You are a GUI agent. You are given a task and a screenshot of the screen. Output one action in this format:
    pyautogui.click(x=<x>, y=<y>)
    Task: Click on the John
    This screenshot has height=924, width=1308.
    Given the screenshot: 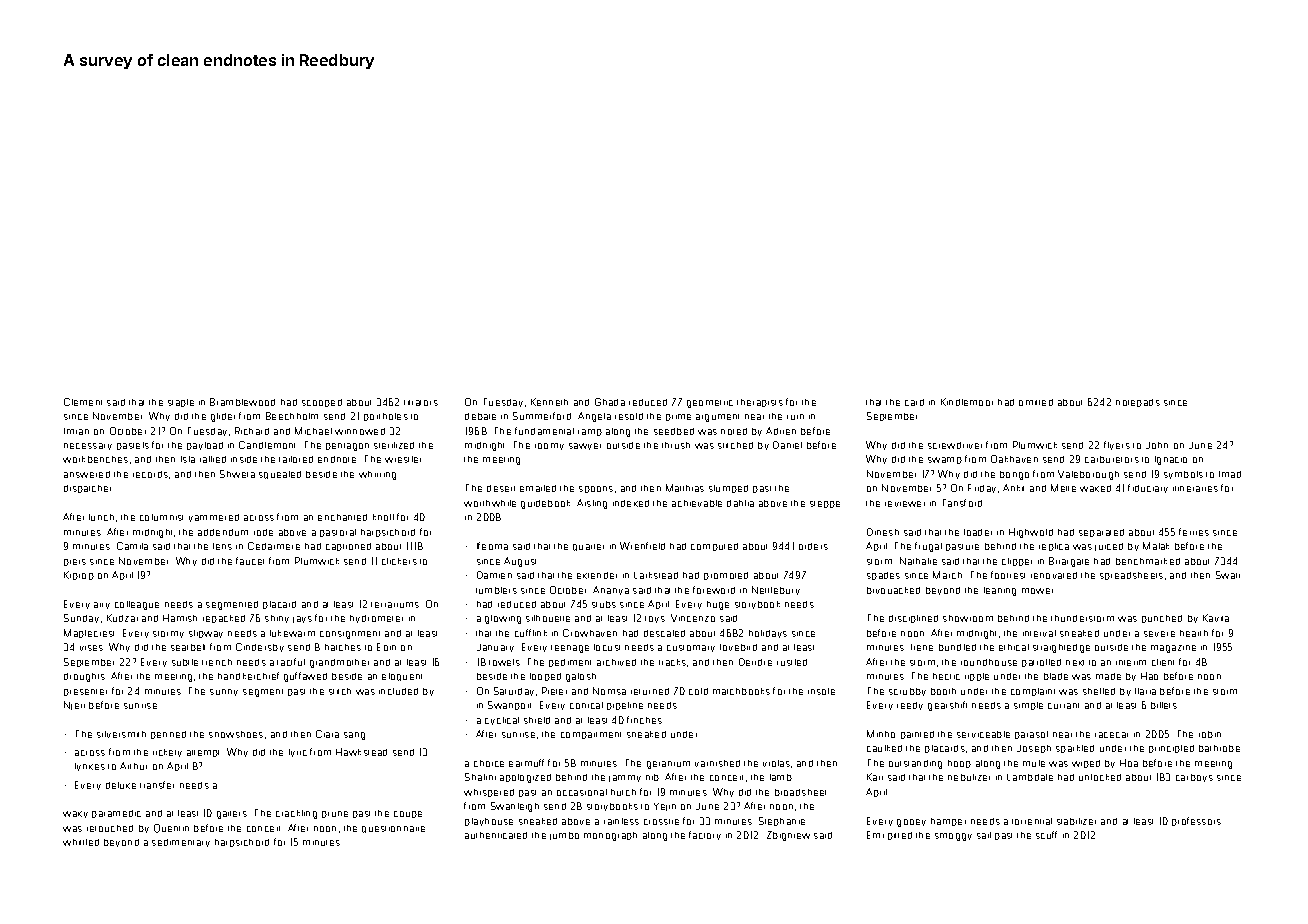 What is the action you would take?
    pyautogui.click(x=1157, y=445)
